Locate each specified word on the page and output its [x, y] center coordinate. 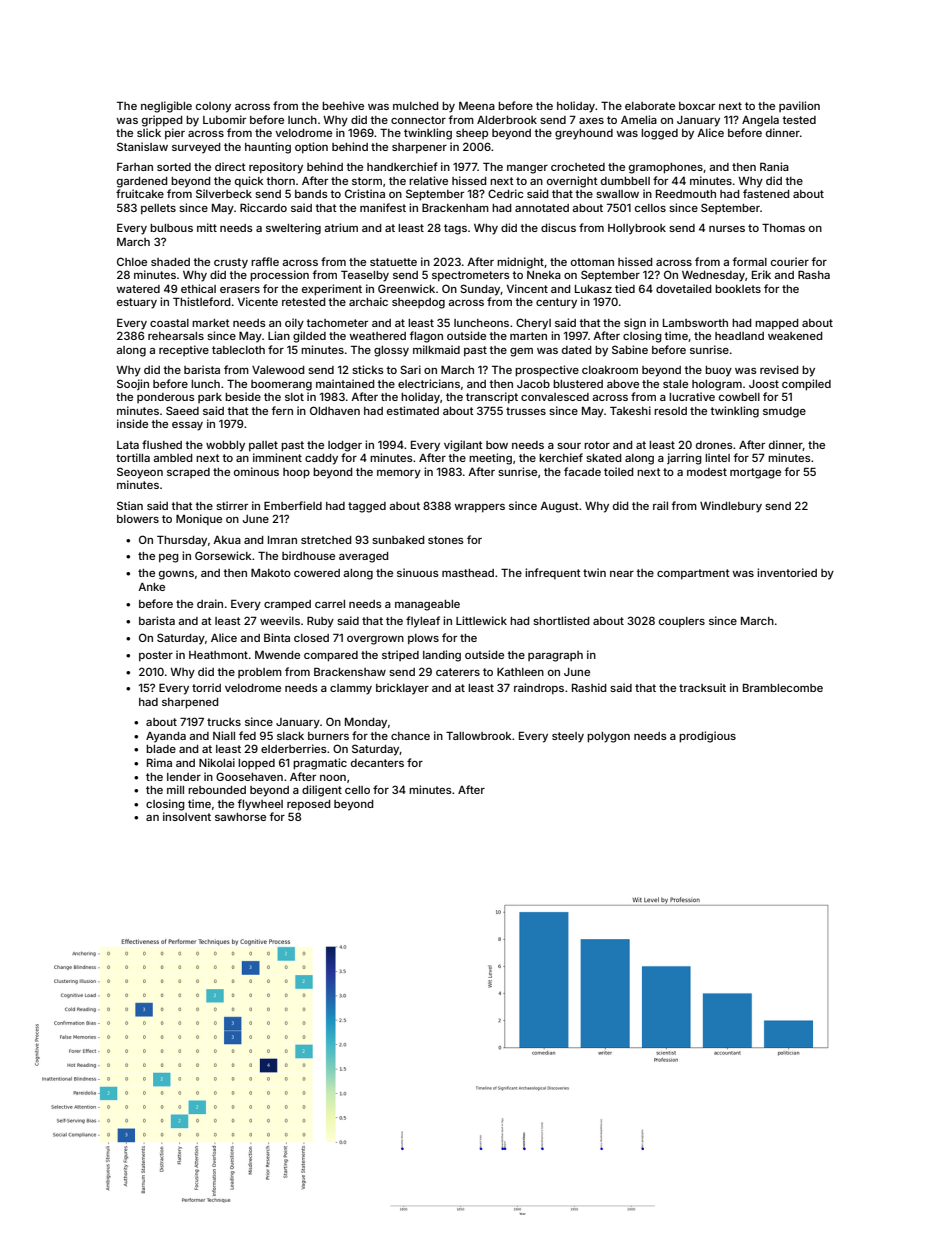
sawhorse [240, 817]
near [622, 574]
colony [213, 107]
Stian [130, 505]
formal [749, 261]
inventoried [787, 572]
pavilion [799, 106]
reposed [309, 805]
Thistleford [202, 301]
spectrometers [471, 276]
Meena [477, 106]
